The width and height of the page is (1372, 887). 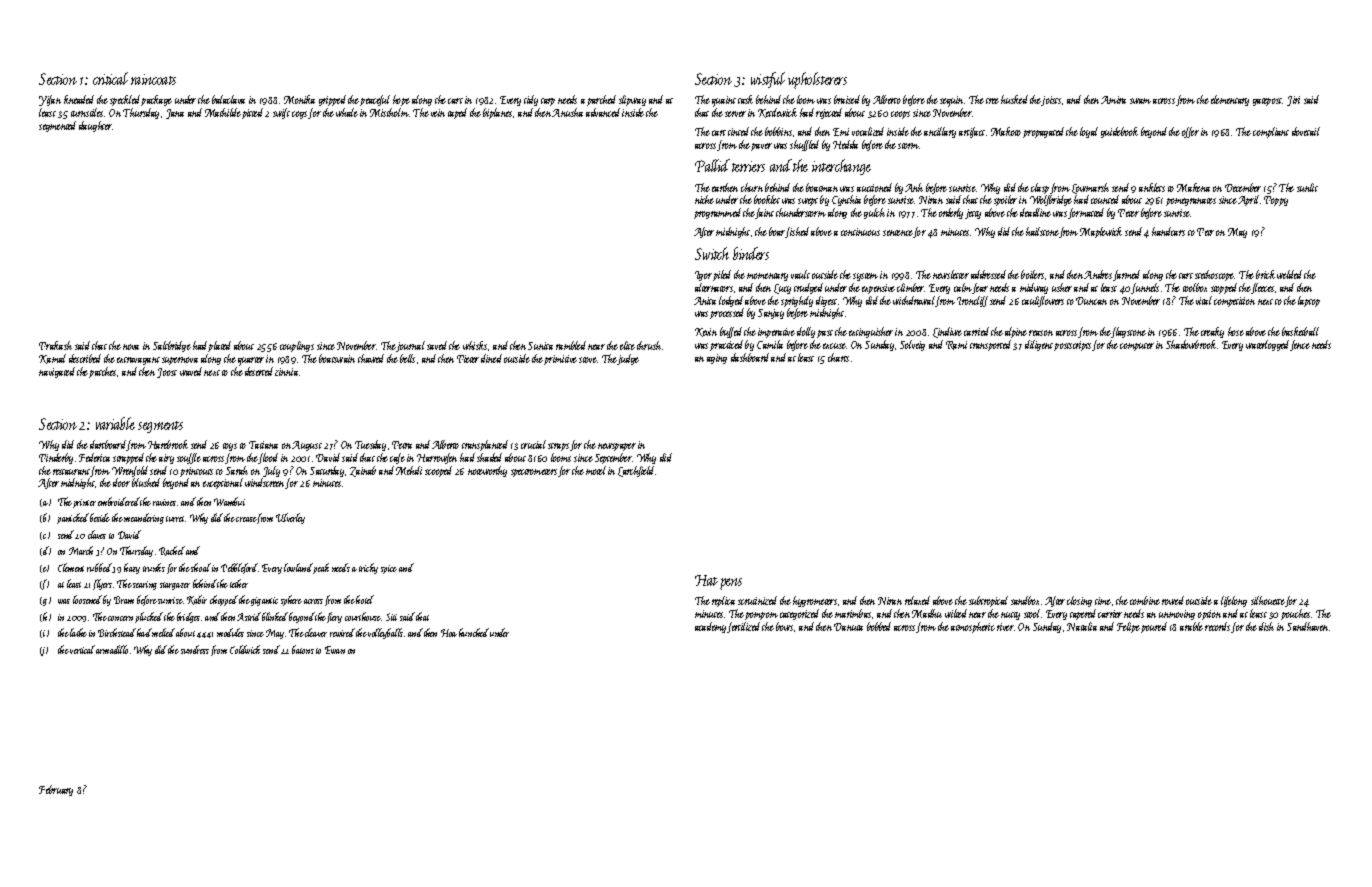 I want to click on replica, so click(x=723, y=601).
